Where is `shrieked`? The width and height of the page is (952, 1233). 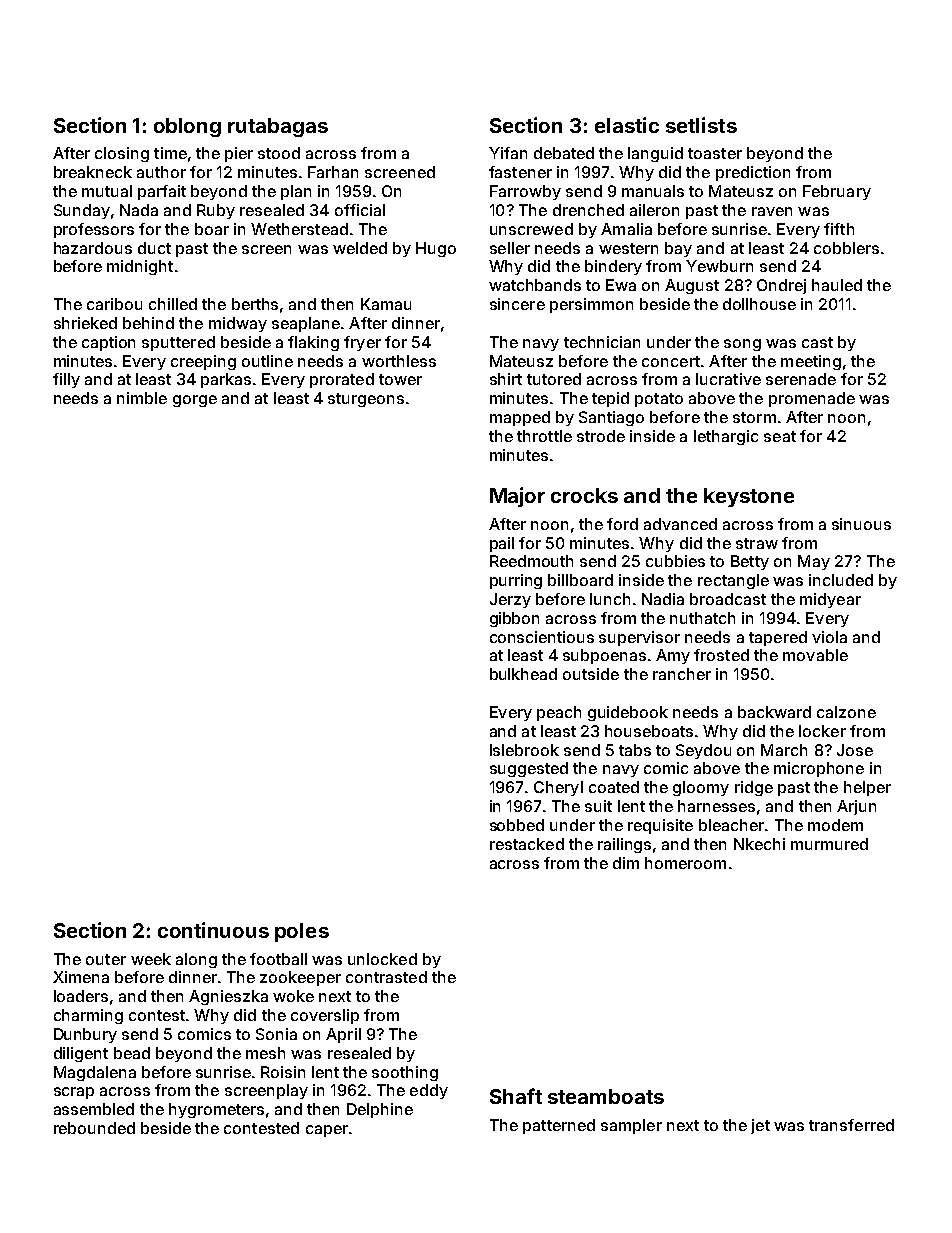
shrieked is located at coordinates (85, 323).
